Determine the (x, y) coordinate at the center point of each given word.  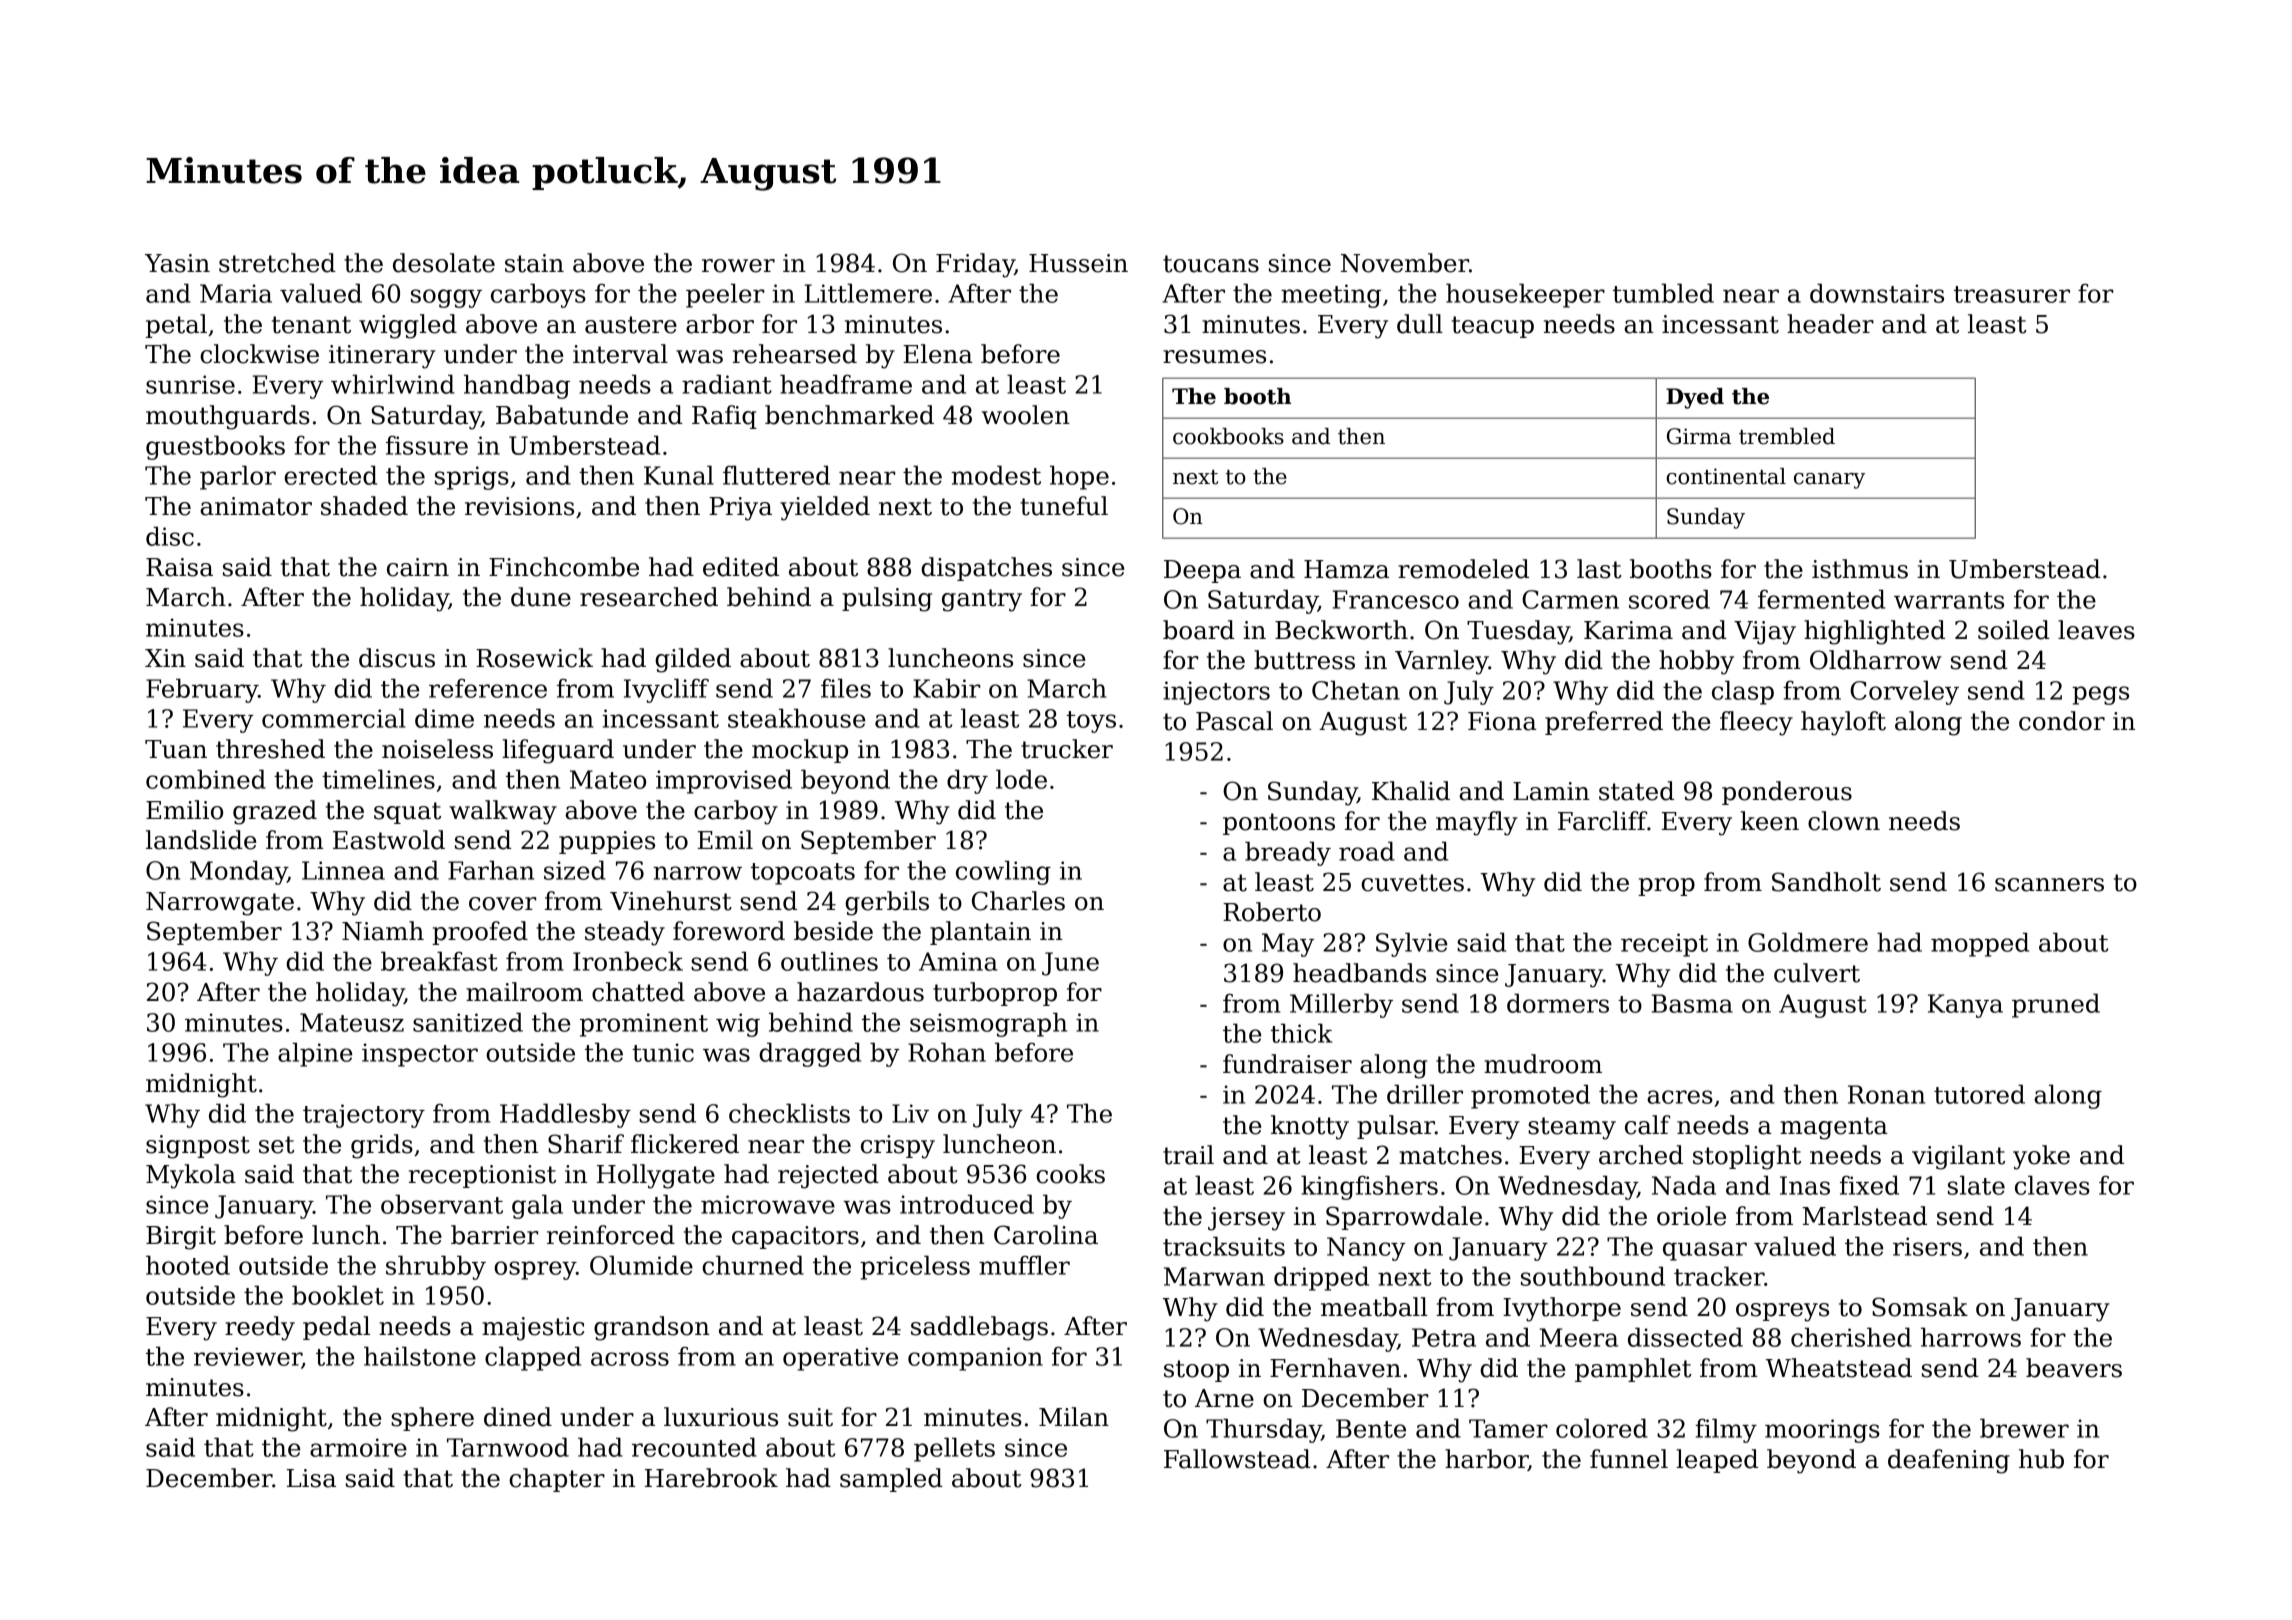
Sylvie (1411, 944)
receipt (1664, 945)
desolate (444, 263)
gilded (693, 660)
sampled (891, 1480)
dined (518, 1417)
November (1405, 263)
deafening (1949, 1461)
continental (1726, 476)
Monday (238, 872)
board (1199, 630)
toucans (1211, 264)
